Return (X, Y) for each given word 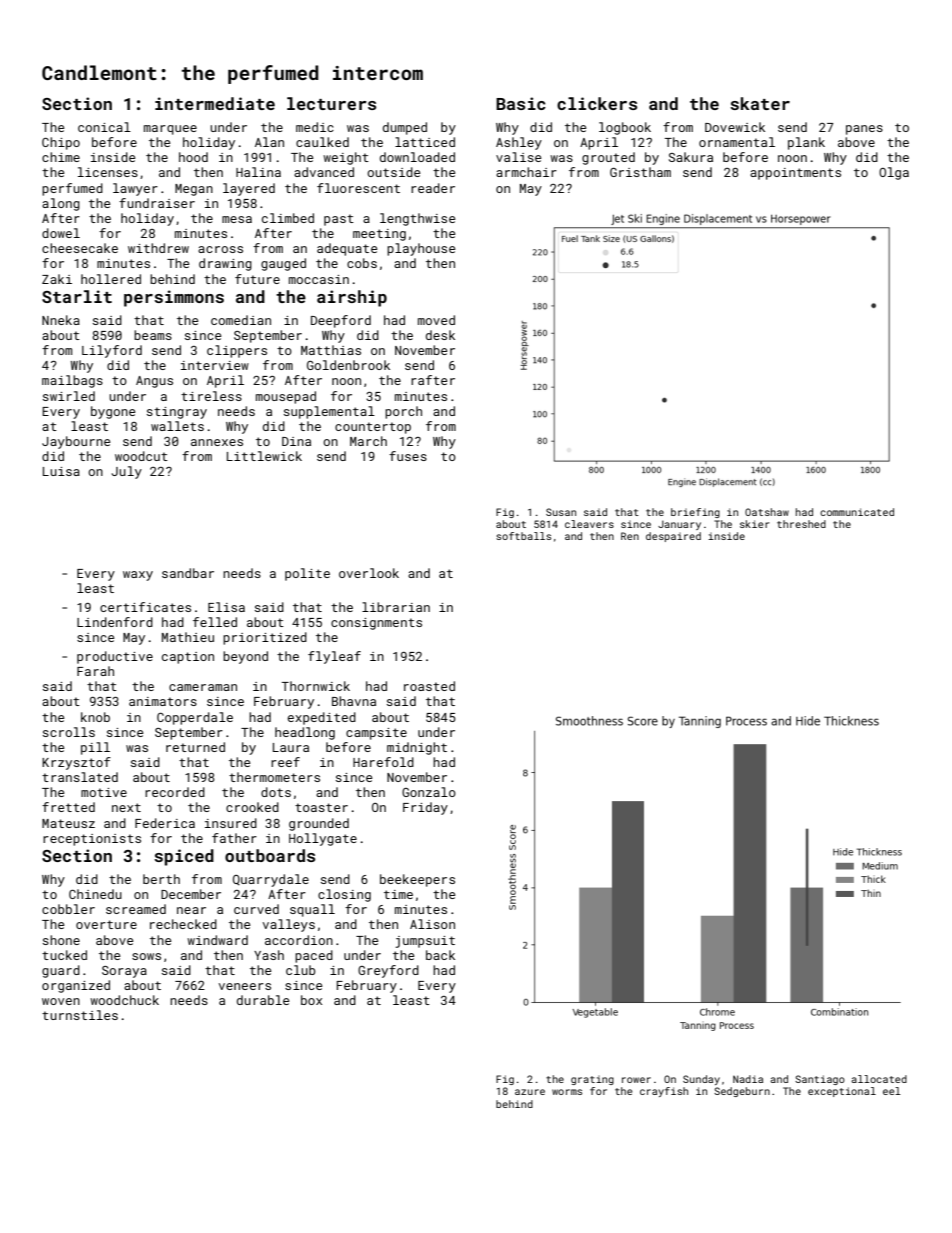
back (440, 955)
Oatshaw (767, 512)
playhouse (421, 249)
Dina (296, 441)
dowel (61, 233)
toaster (321, 807)
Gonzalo (429, 792)
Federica (165, 823)
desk (440, 335)
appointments (795, 174)
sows (146, 956)
